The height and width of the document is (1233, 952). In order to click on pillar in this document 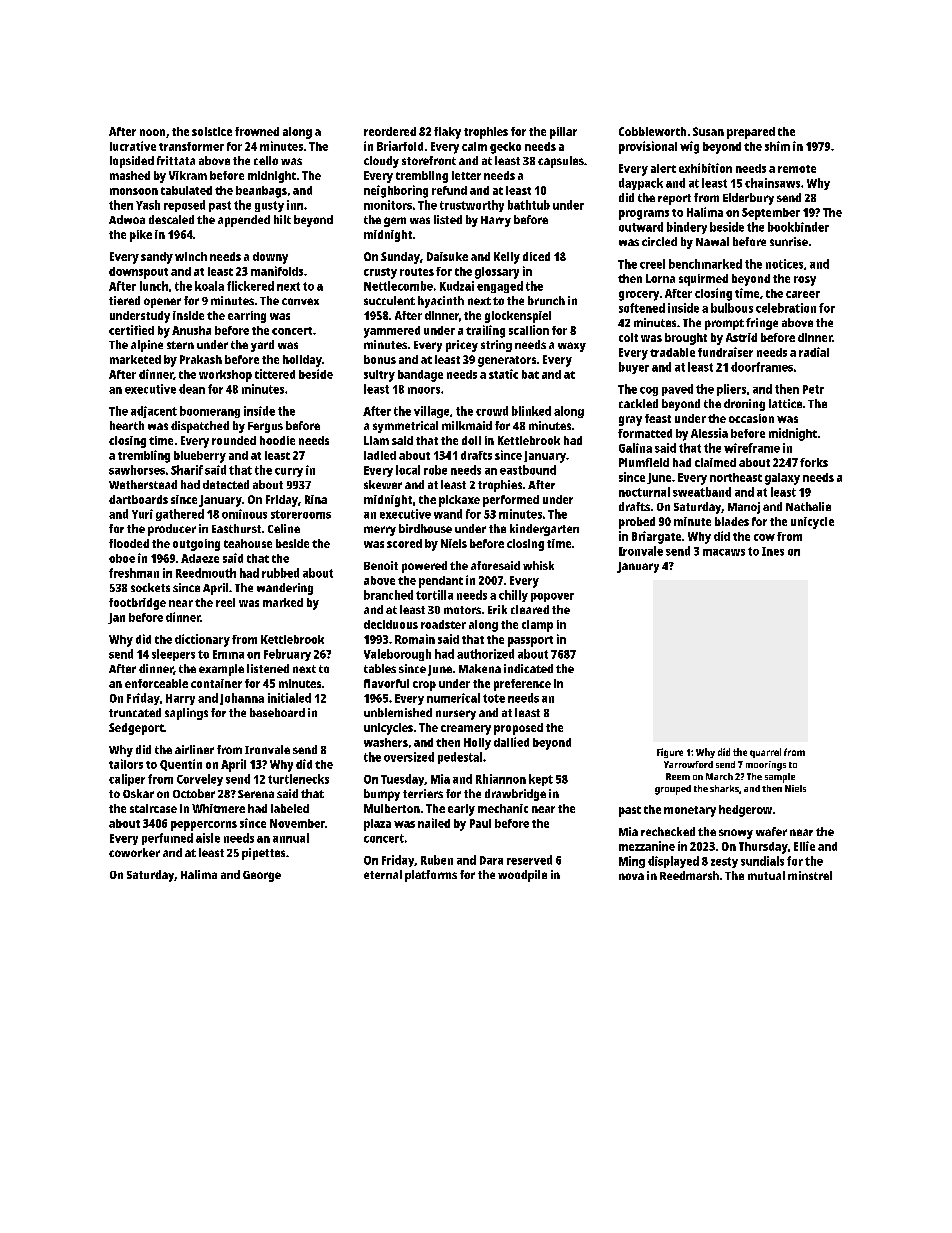, I will do `click(563, 133)`.
